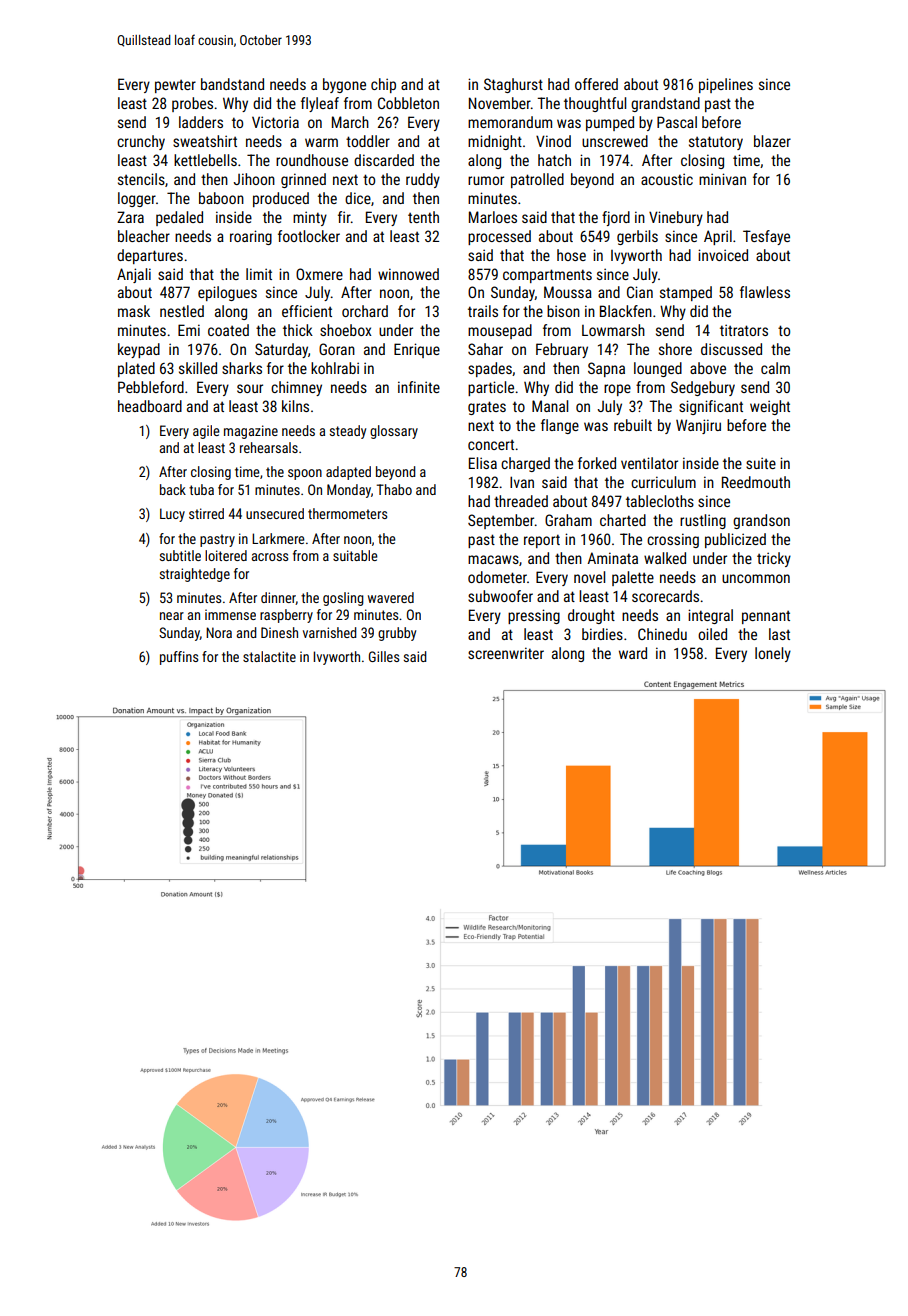 The height and width of the page is (1316, 908). I want to click on rope, so click(617, 390).
